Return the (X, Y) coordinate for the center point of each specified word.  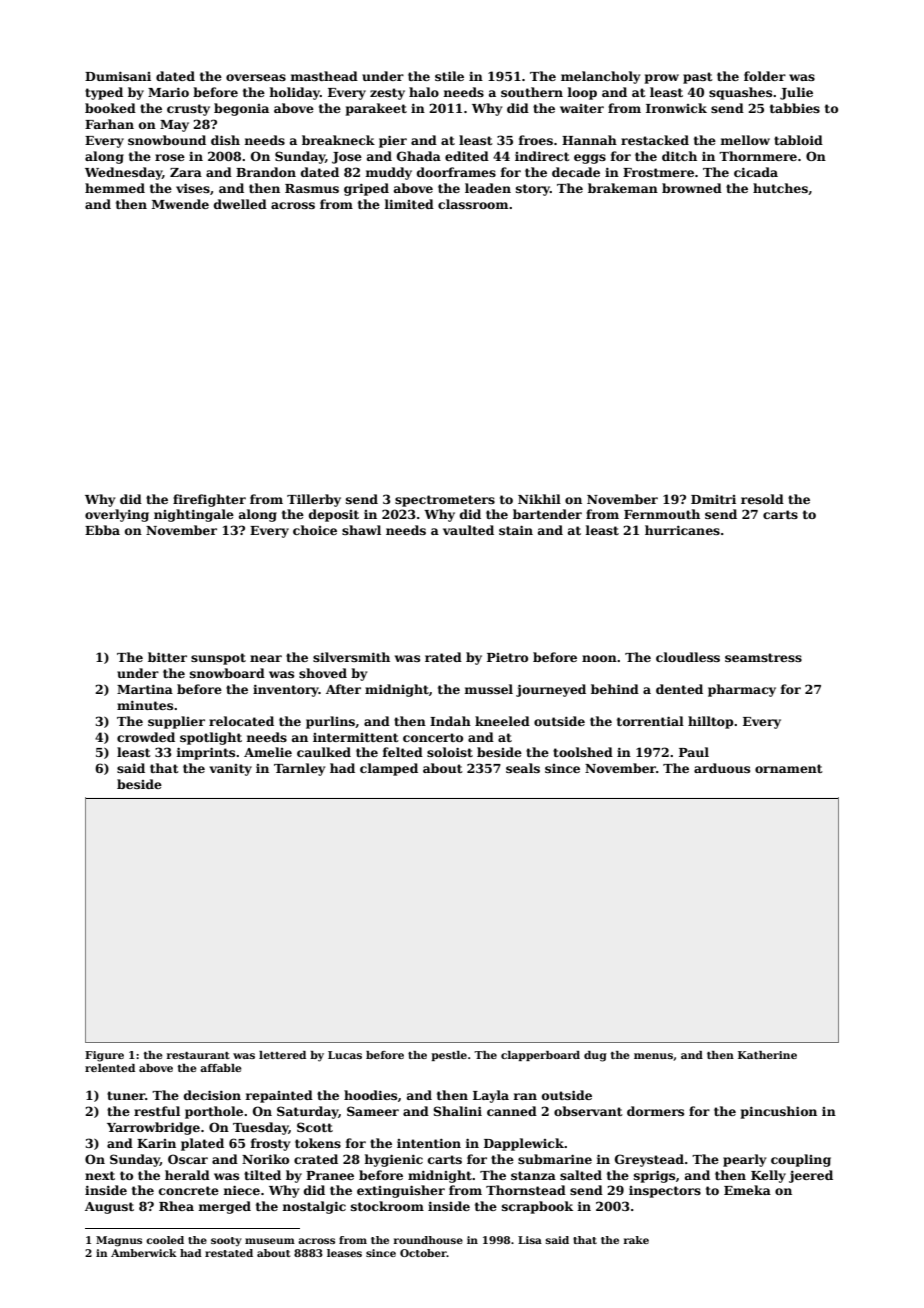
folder (765, 76)
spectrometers (445, 501)
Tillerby (314, 500)
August (109, 1208)
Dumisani (118, 76)
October (423, 1253)
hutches (780, 188)
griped (366, 189)
